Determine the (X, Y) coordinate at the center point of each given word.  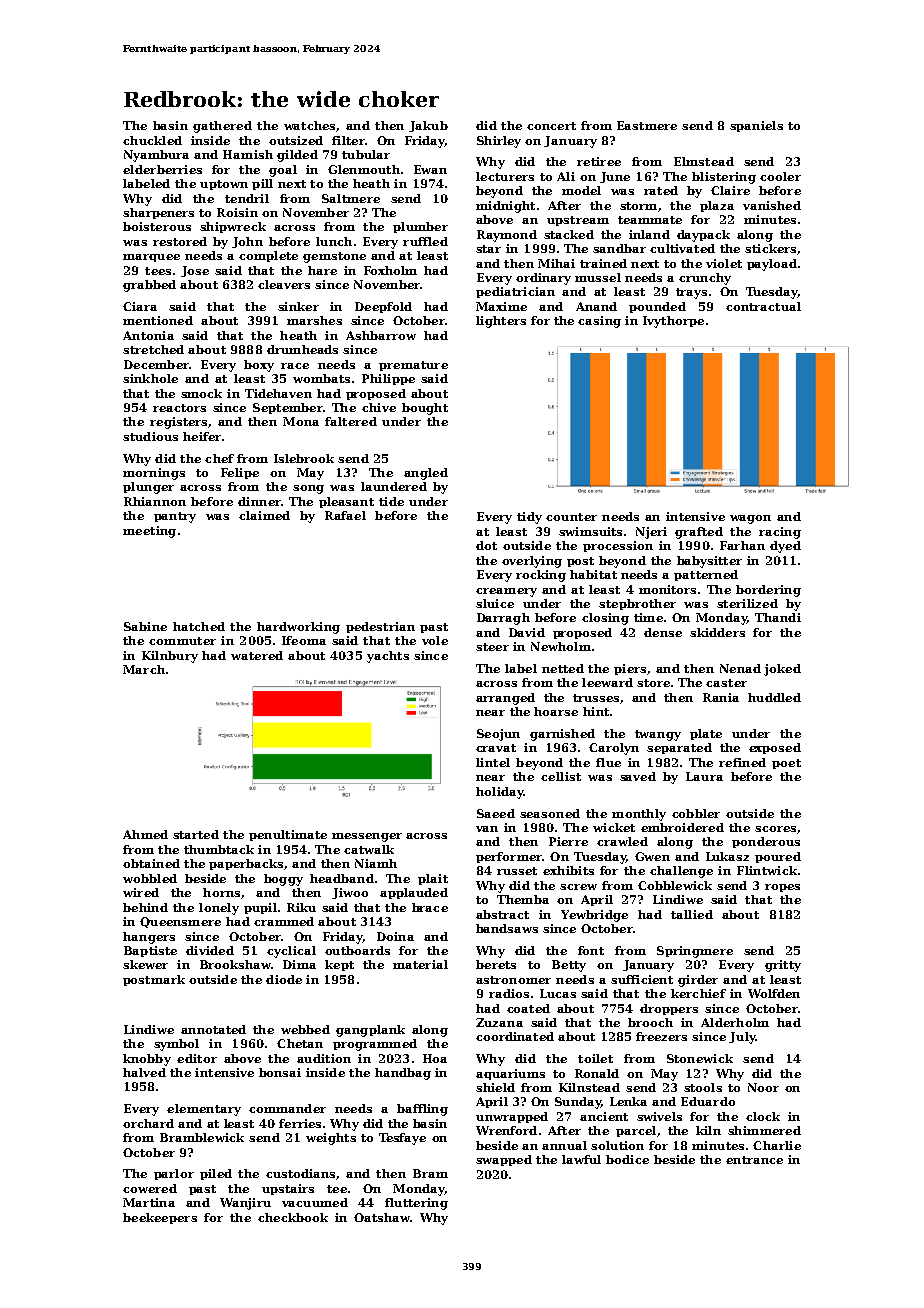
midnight (505, 207)
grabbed (149, 286)
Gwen (652, 856)
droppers (669, 1009)
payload (772, 265)
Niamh (376, 863)
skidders (717, 632)
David (527, 632)
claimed (264, 515)
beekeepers (160, 1218)
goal (283, 171)
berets (496, 964)
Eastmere (647, 125)
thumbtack (219, 849)
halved (144, 1072)
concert (551, 126)
